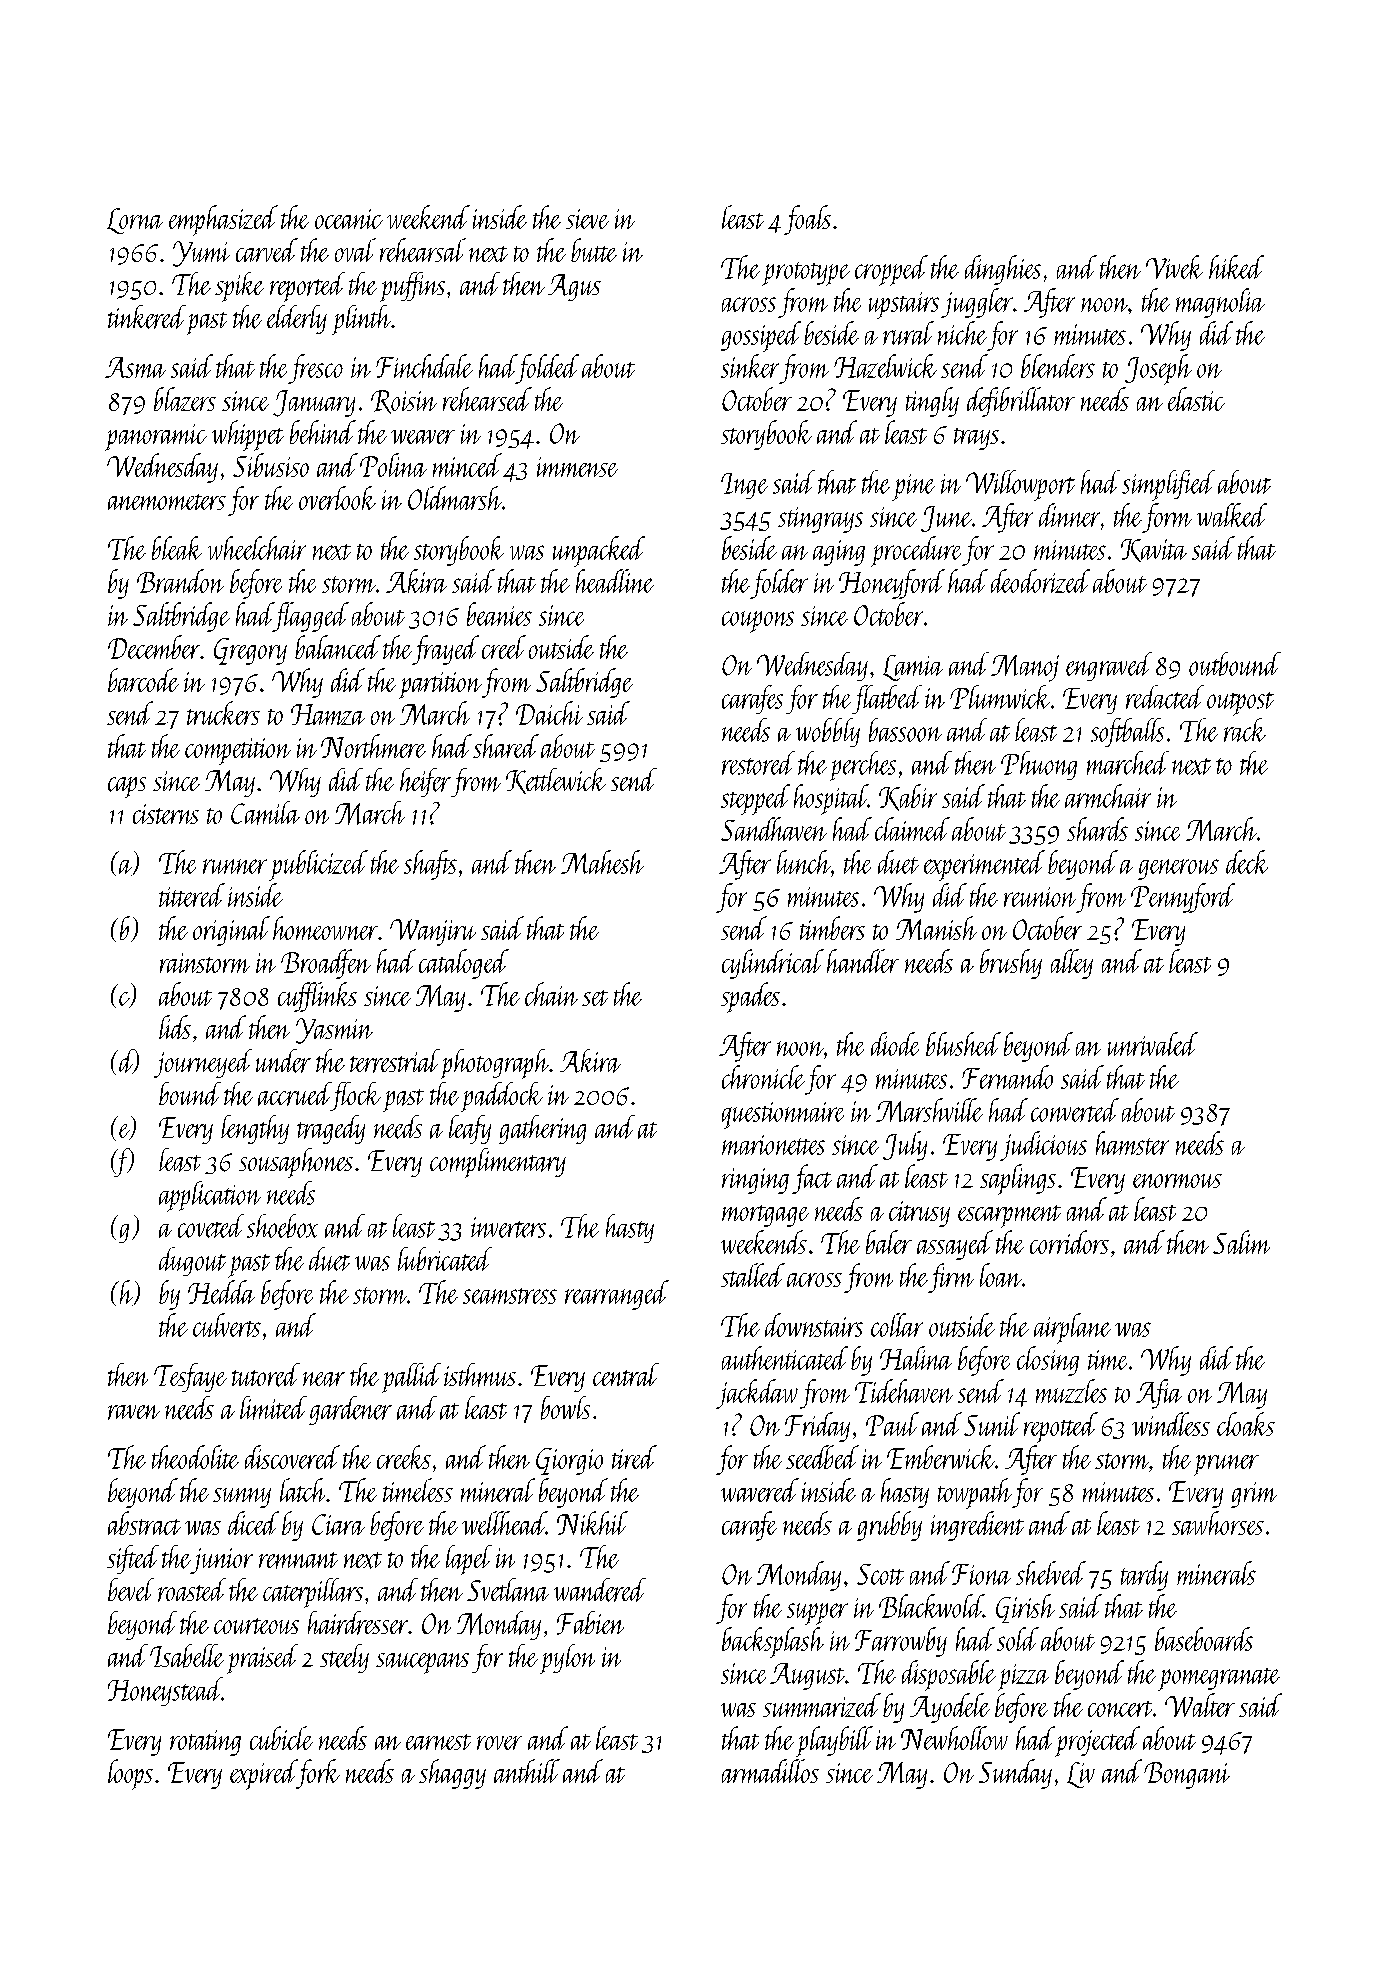 The height and width of the screenshot is (1969, 1386). I want to click on Sunday, so click(1015, 1774).
